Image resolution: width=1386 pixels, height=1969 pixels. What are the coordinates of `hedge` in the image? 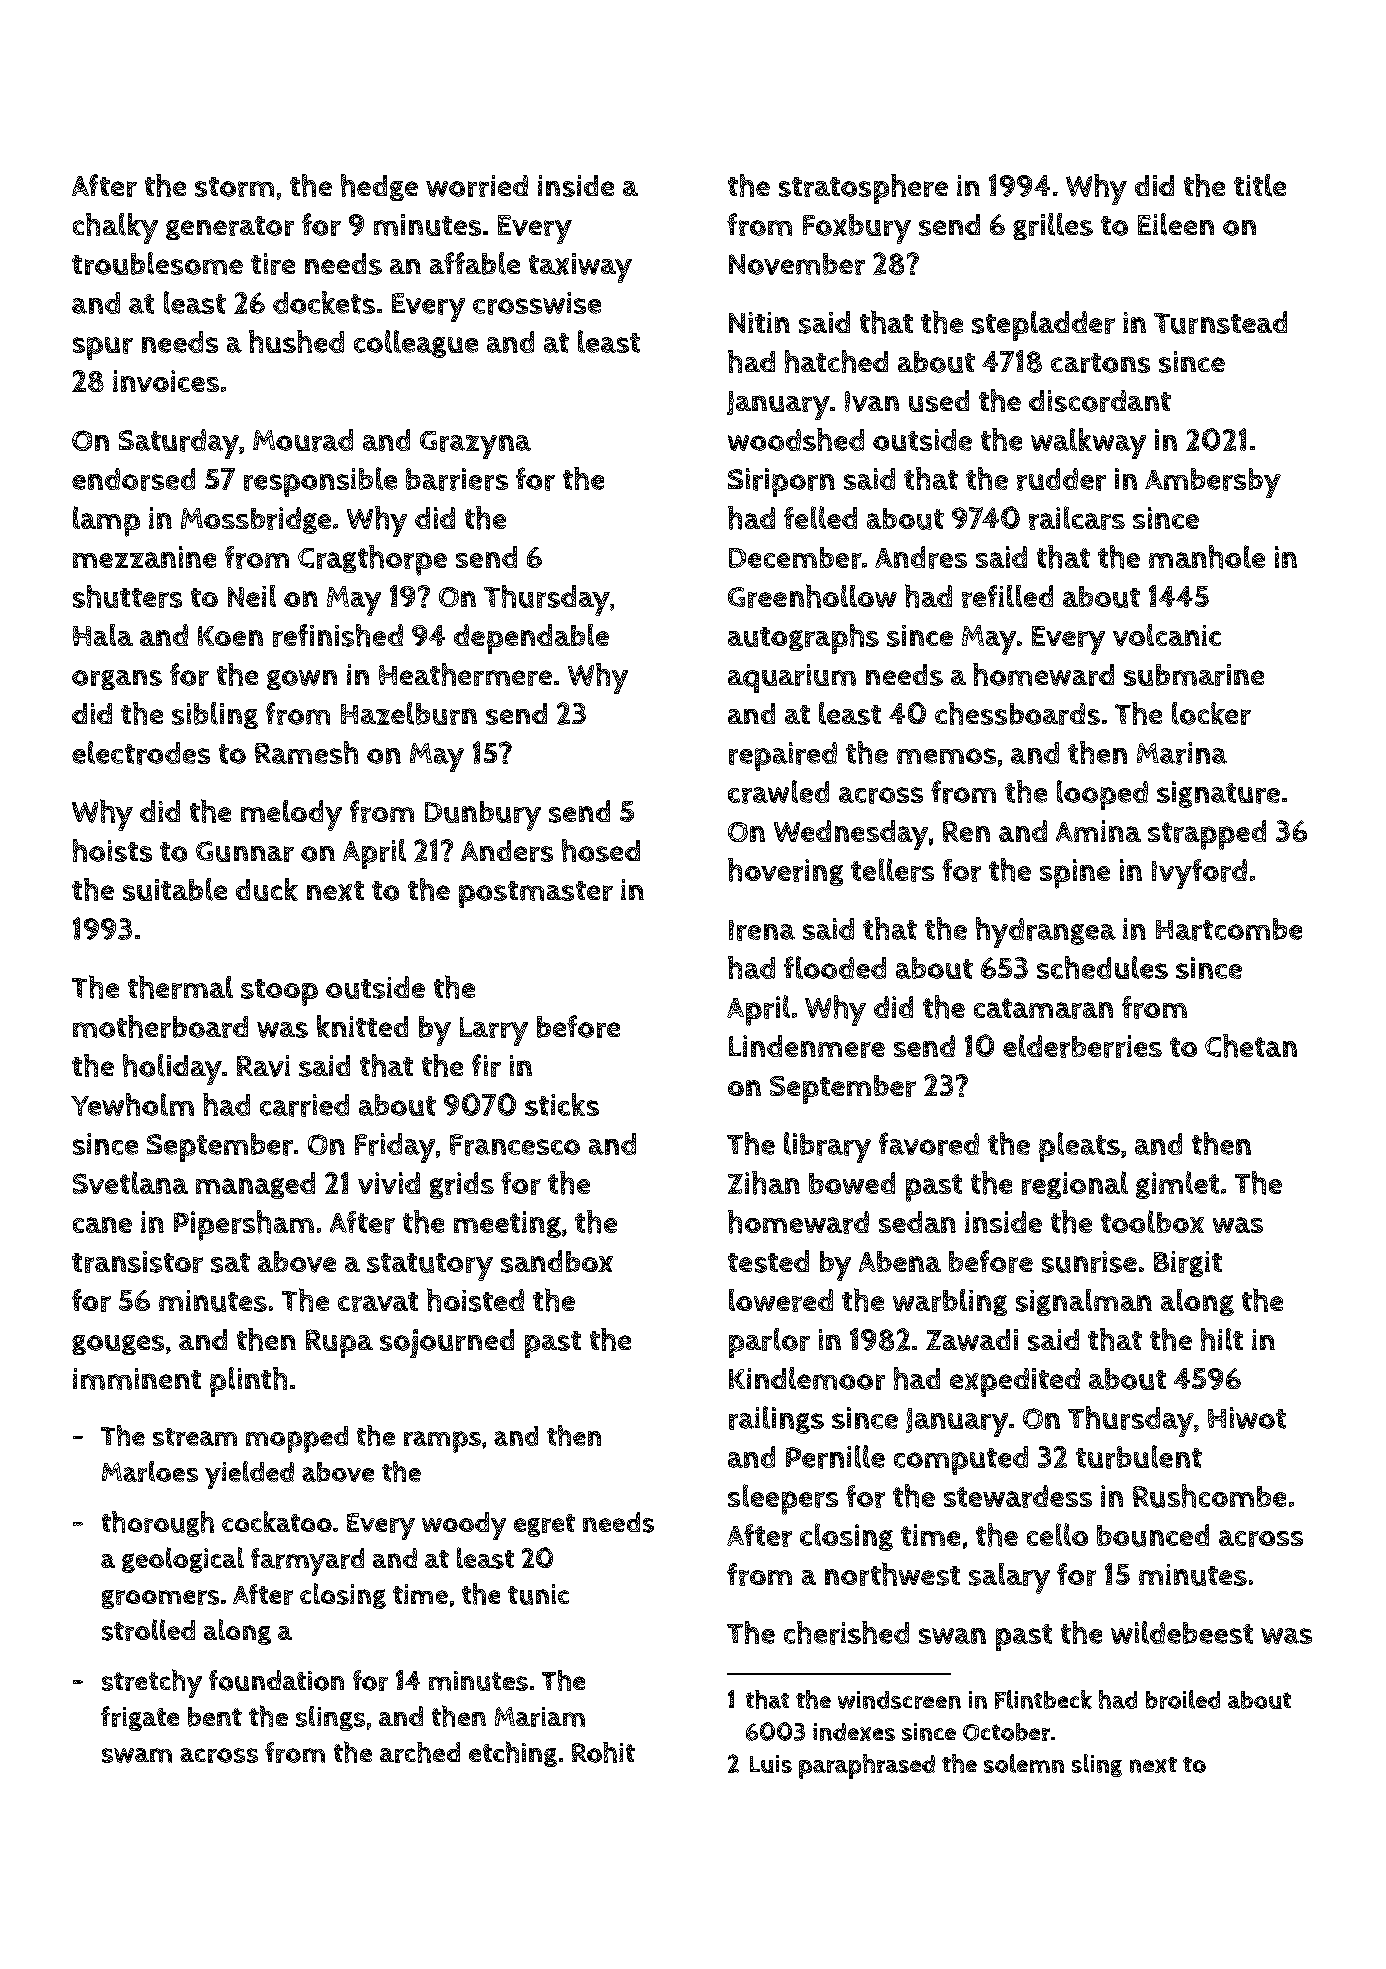 It's located at (379, 187).
